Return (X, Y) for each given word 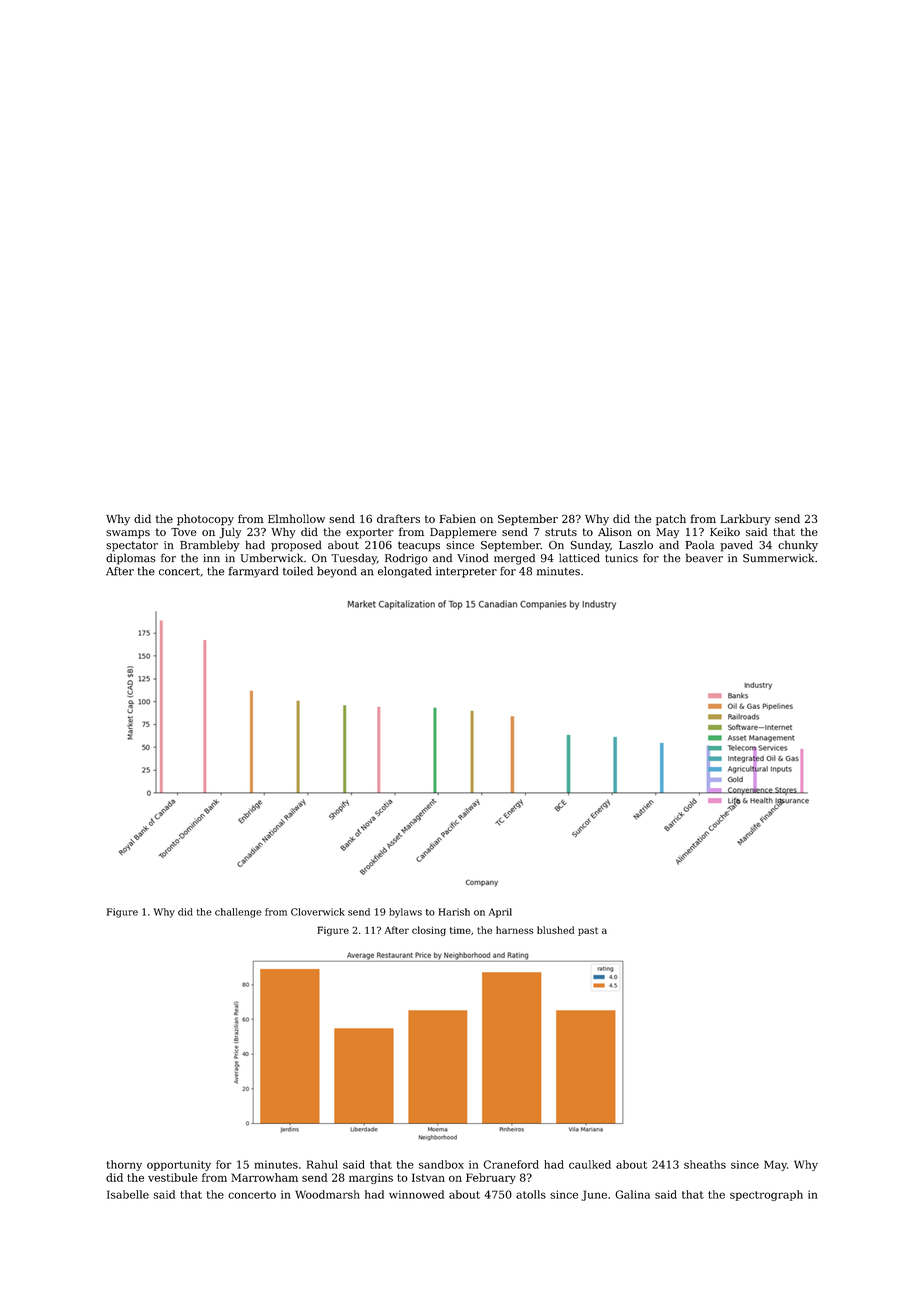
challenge (238, 913)
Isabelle (128, 1194)
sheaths (705, 1164)
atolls (531, 1194)
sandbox (441, 1164)
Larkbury (745, 520)
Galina (632, 1194)
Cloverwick (318, 912)
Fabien (457, 518)
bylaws (405, 913)
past (588, 931)
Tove (184, 532)
